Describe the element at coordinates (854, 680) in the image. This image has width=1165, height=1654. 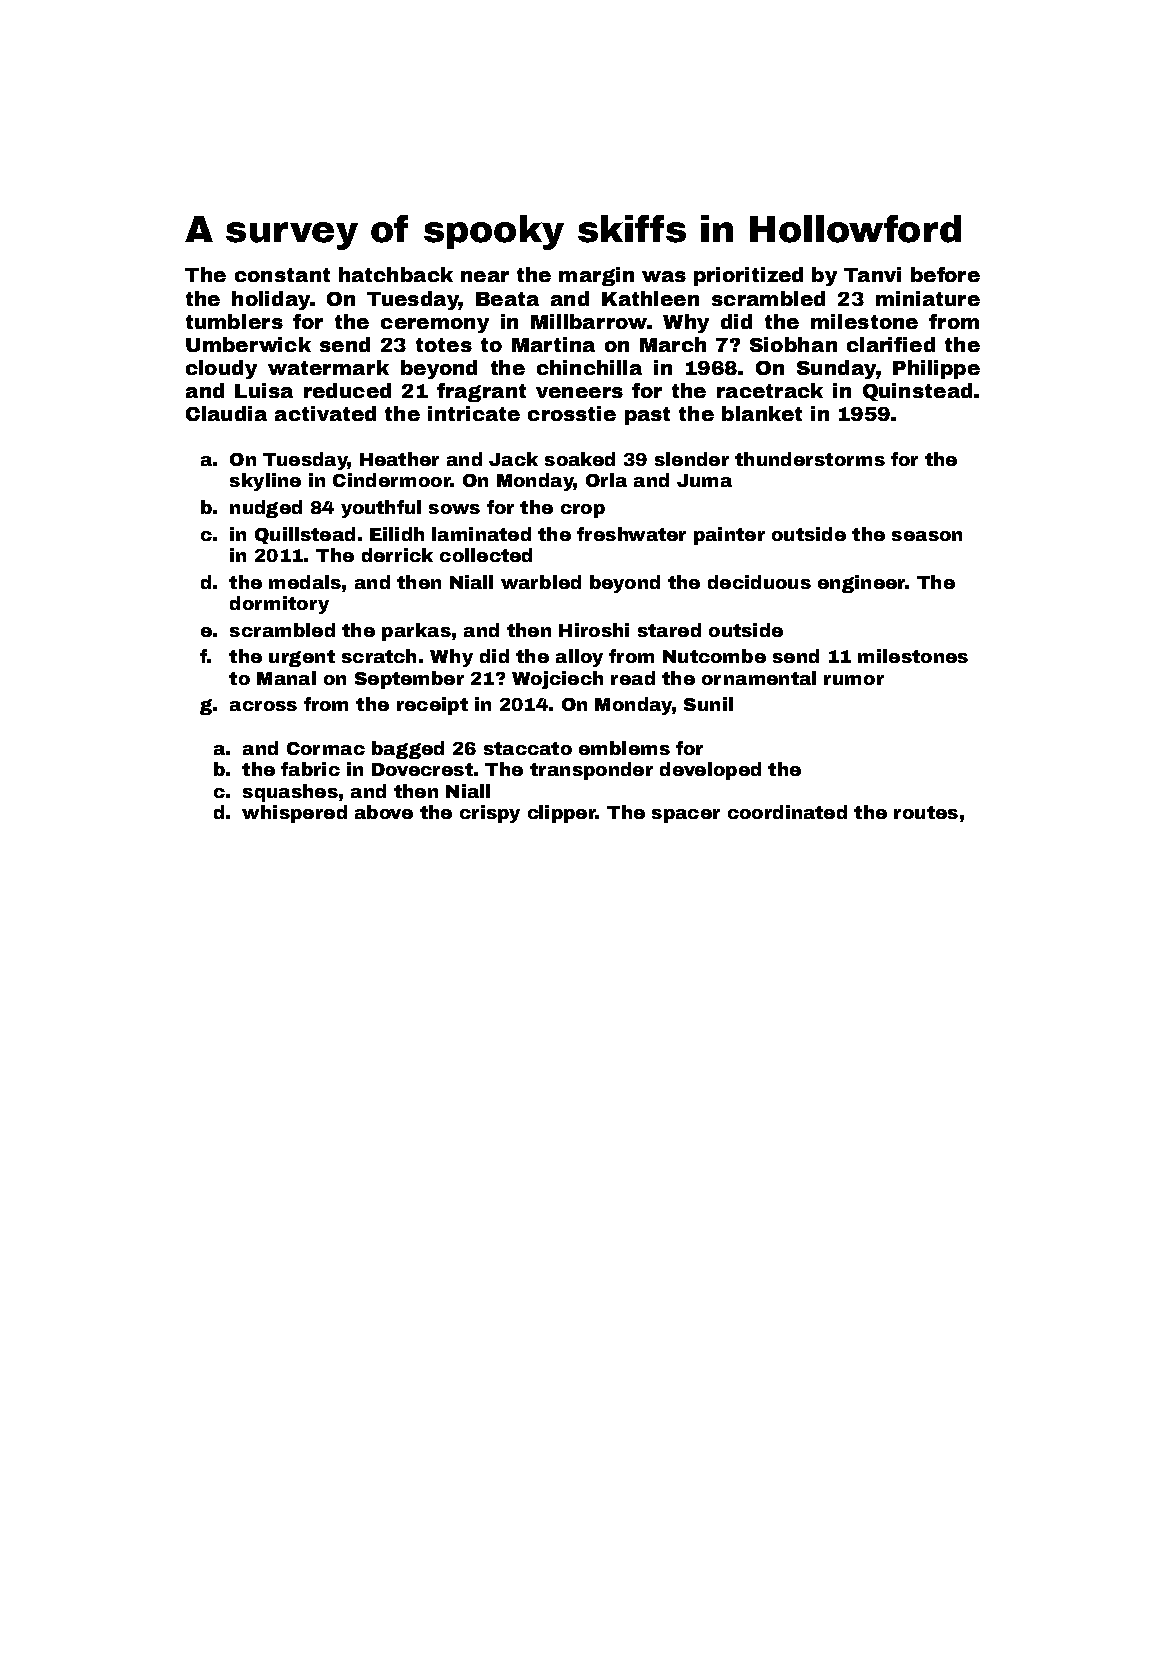
I see `rumor` at that location.
